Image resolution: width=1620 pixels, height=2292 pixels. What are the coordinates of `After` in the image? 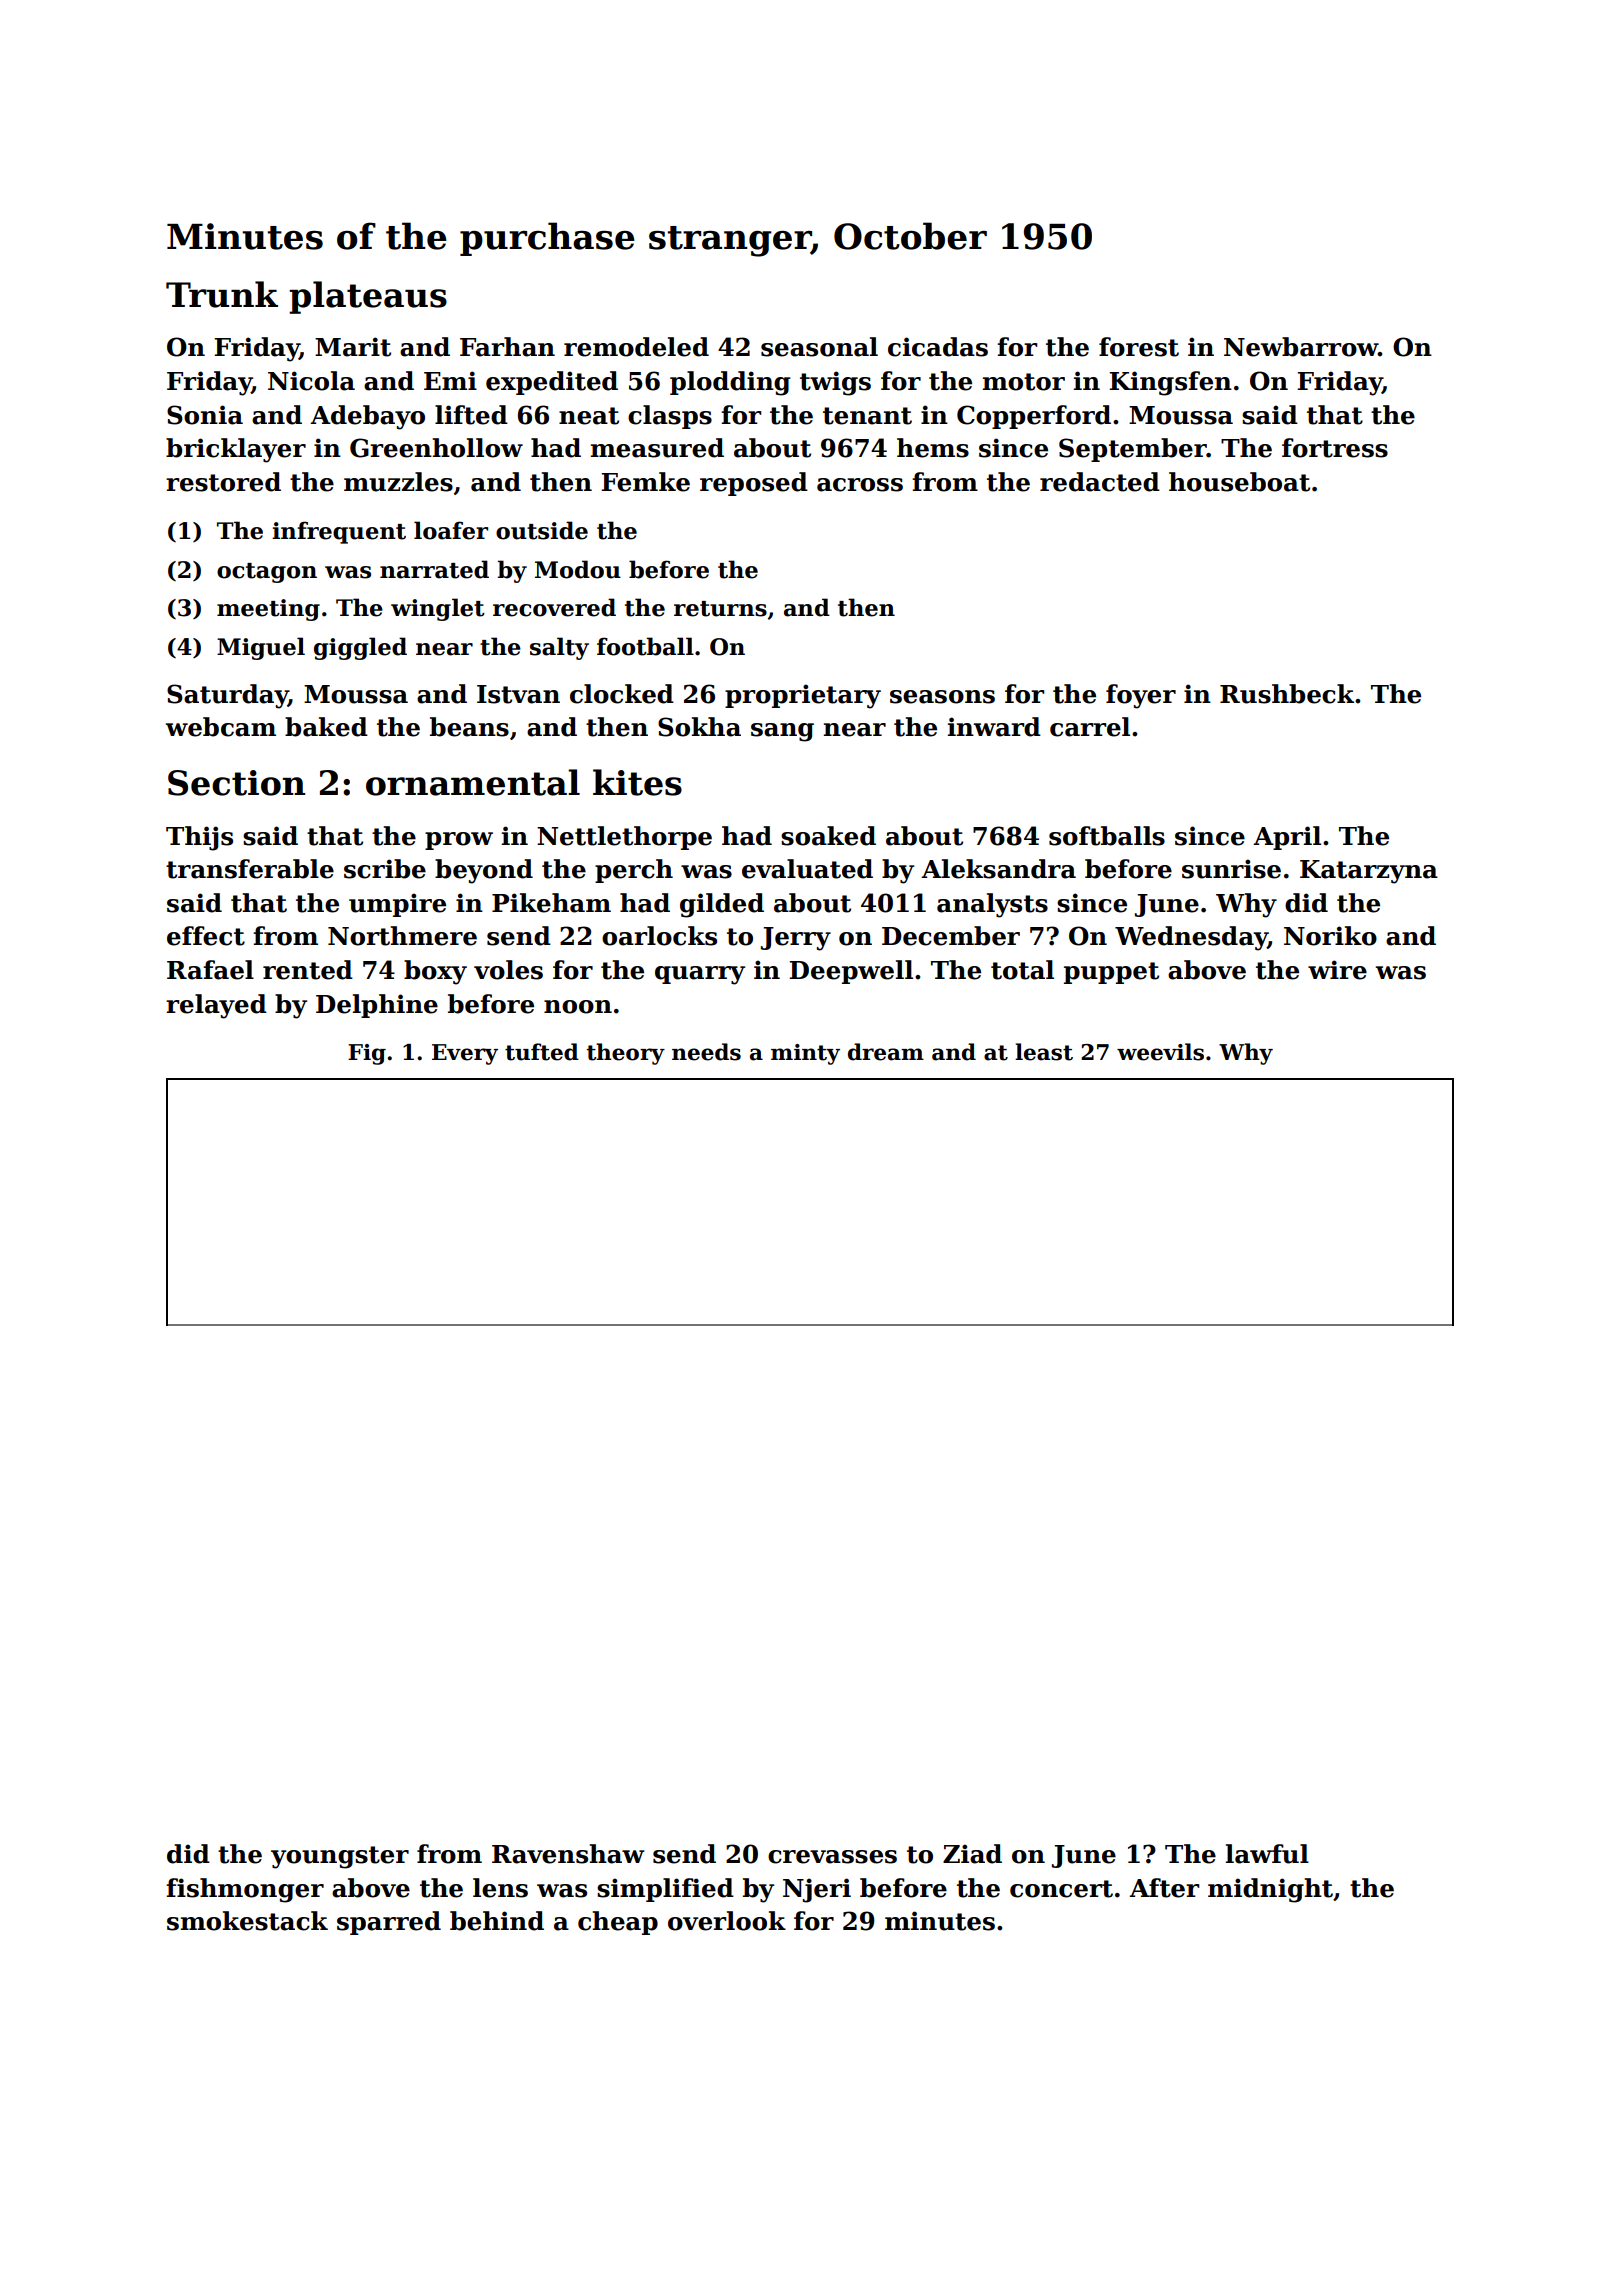 It's located at (1164, 1888).
